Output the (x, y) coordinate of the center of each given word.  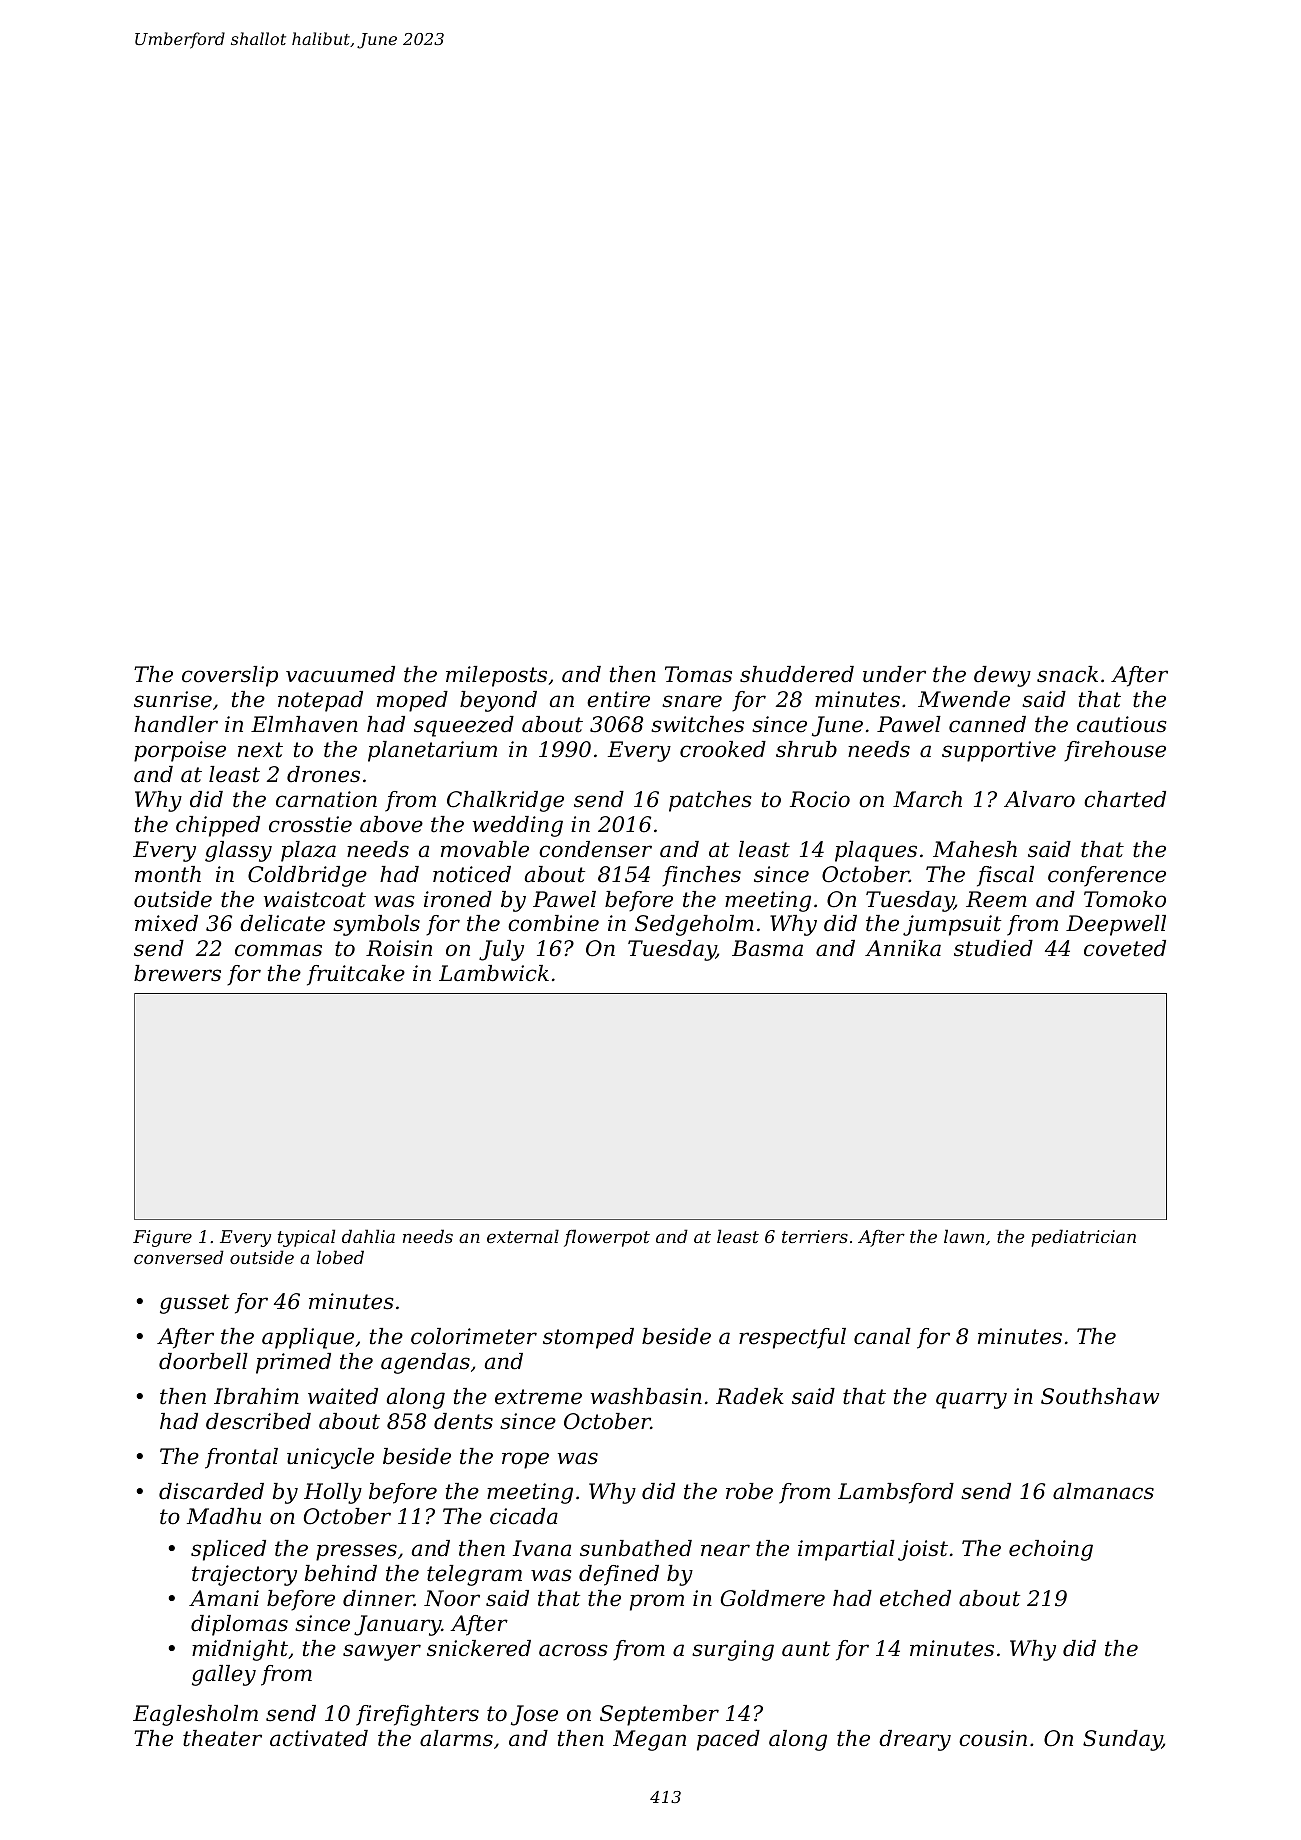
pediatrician (1083, 1238)
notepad (320, 701)
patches (710, 801)
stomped (588, 1338)
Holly (333, 1493)
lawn (964, 1236)
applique (308, 1338)
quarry (971, 1400)
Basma (767, 948)
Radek (750, 1396)
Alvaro (1039, 799)
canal (882, 1336)
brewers (177, 973)
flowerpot (607, 1238)
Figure (162, 1238)
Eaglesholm (195, 1715)
